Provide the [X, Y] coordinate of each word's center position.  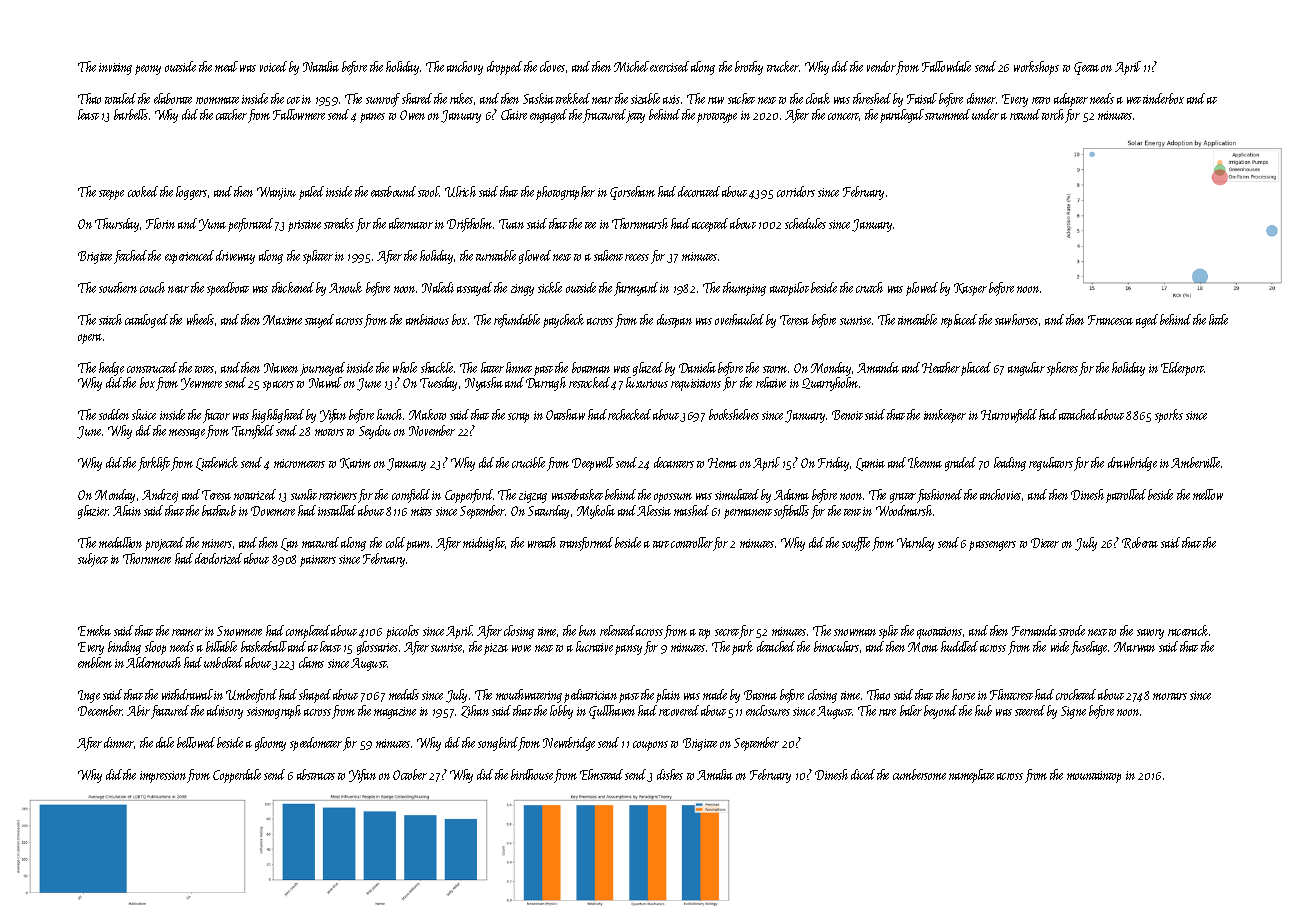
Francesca [1110, 320]
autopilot [789, 289]
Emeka [94, 630]
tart [661, 544]
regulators [1051, 464]
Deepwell [593, 464]
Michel [631, 66]
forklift [154, 464]
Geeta [1086, 68]
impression [163, 777]
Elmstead [601, 774]
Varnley [915, 544]
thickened [293, 287]
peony [148, 70]
